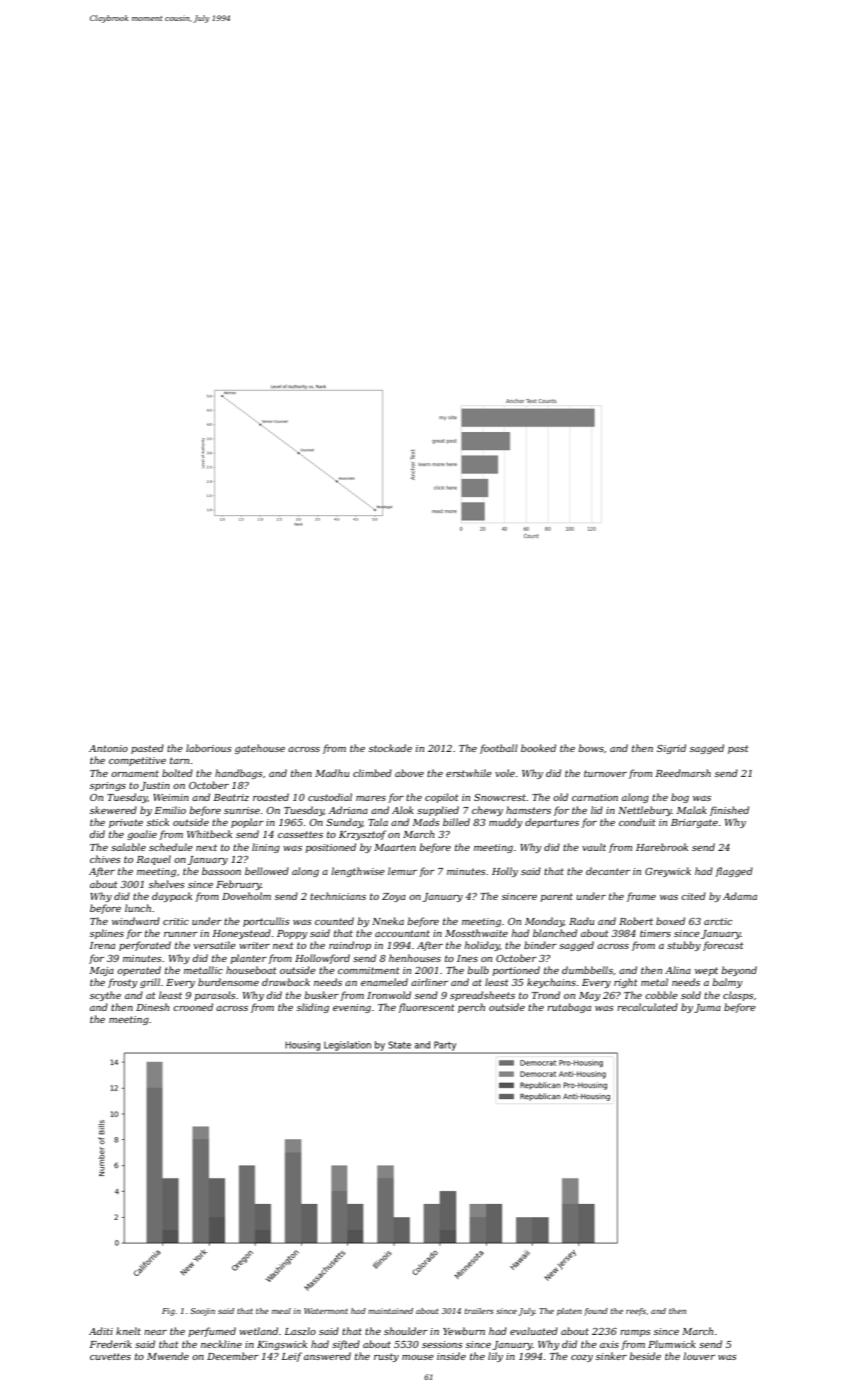 This screenshot has width=849, height=1400. What do you see at coordinates (209, 748) in the screenshot?
I see `laborious` at bounding box center [209, 748].
